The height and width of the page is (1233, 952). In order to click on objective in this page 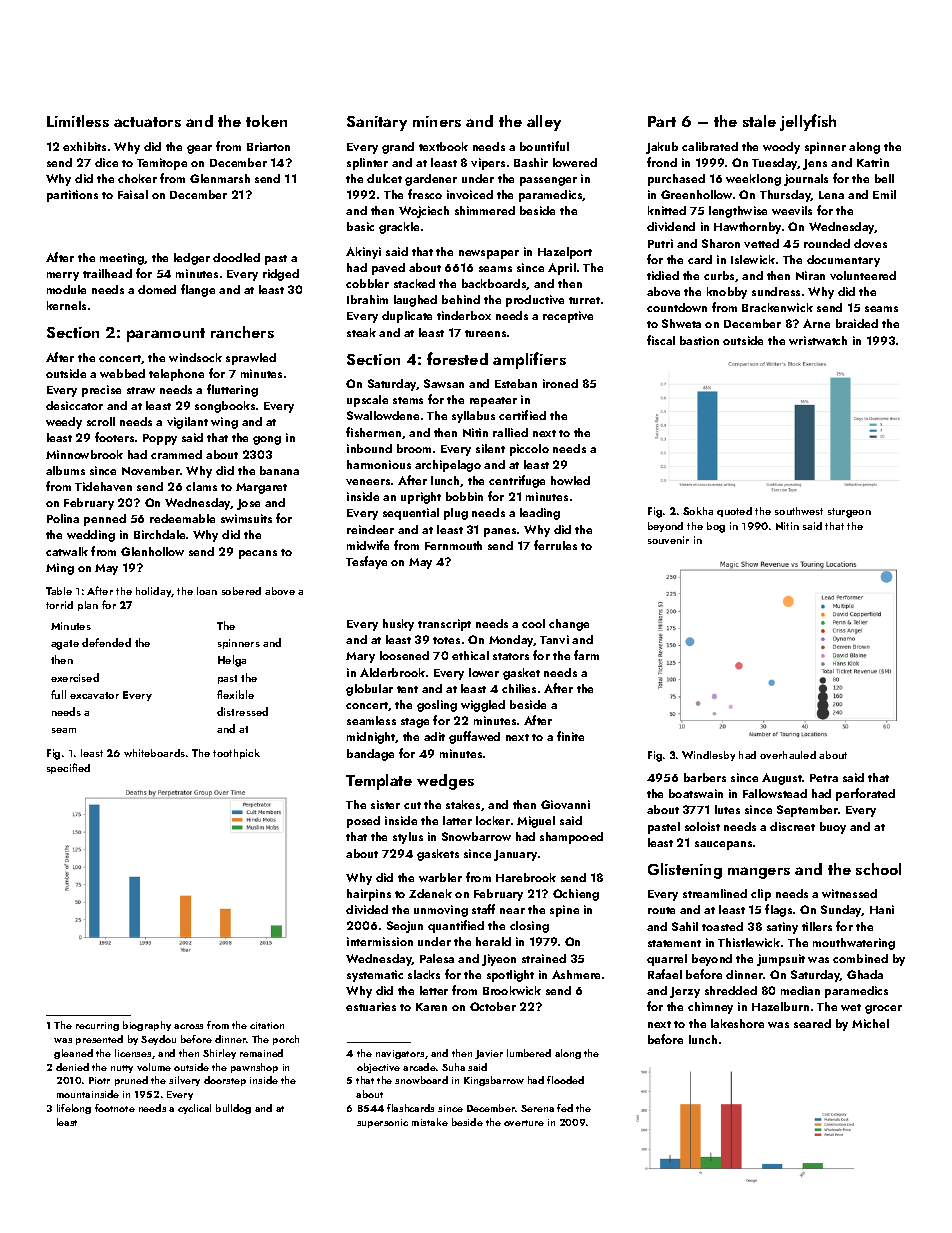, I will do `click(378, 1068)`.
